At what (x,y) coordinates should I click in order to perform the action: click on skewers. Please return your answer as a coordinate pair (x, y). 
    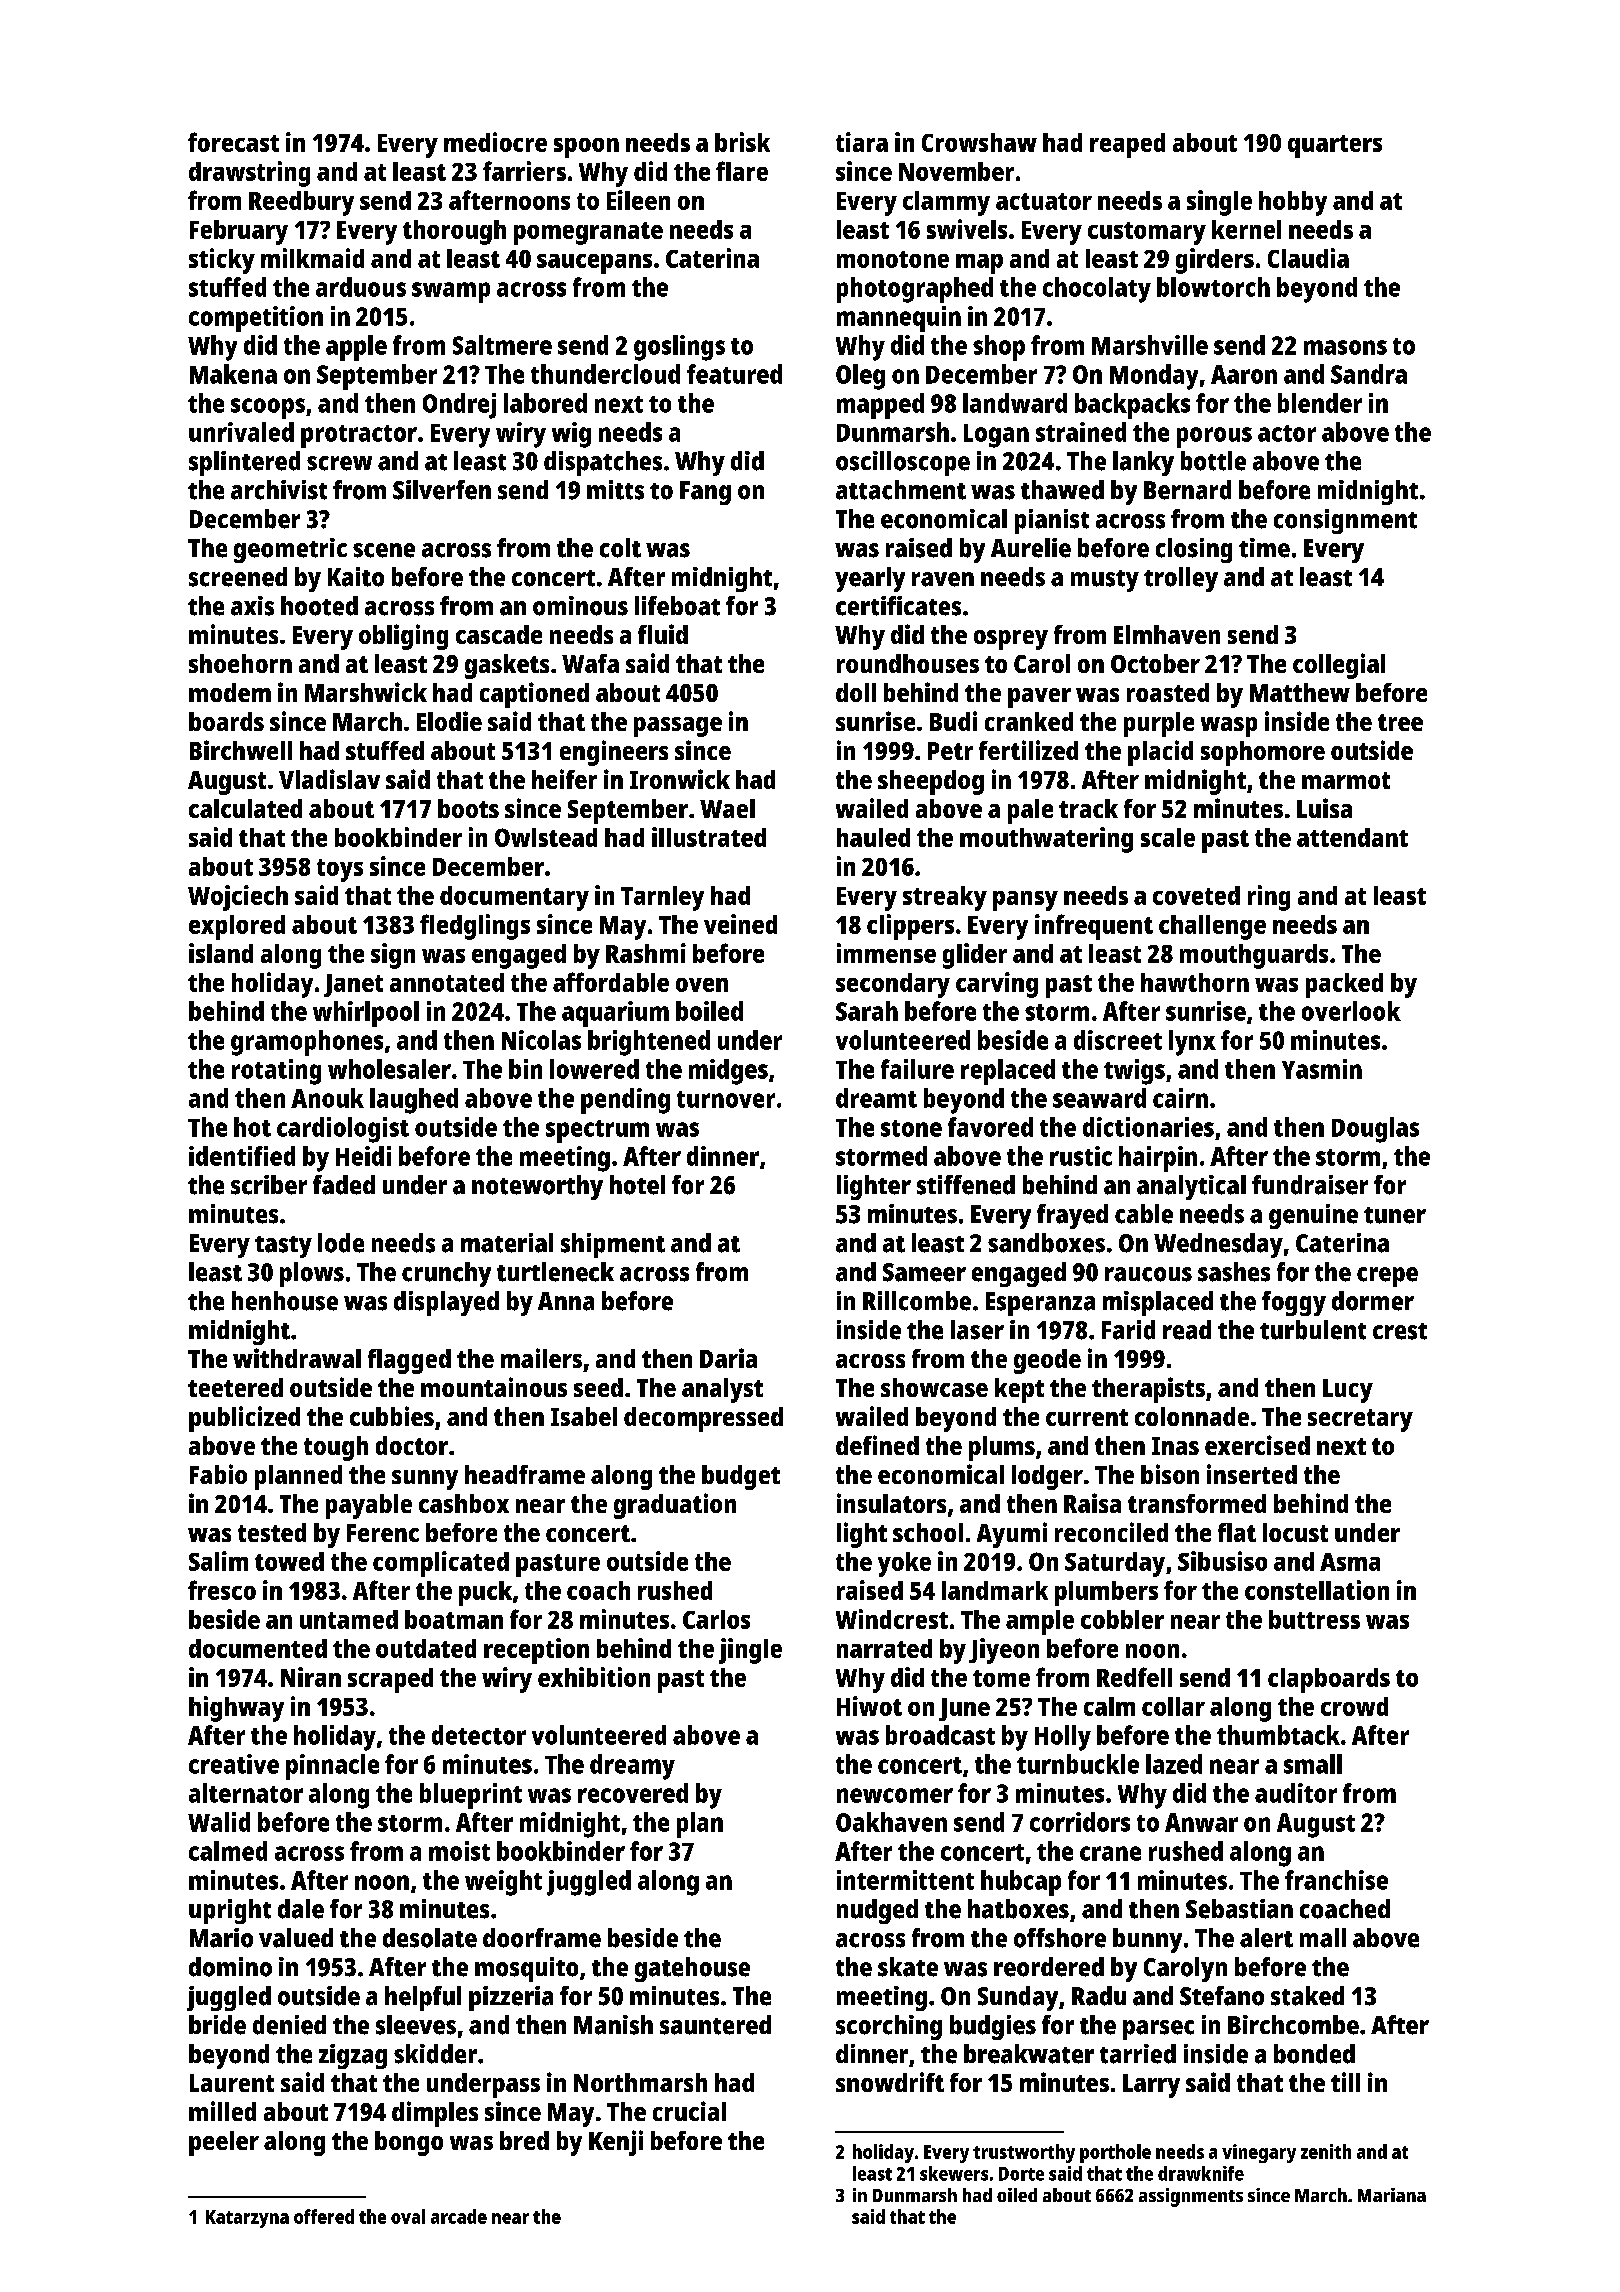
    Looking at the image, I should click on (954, 2173).
